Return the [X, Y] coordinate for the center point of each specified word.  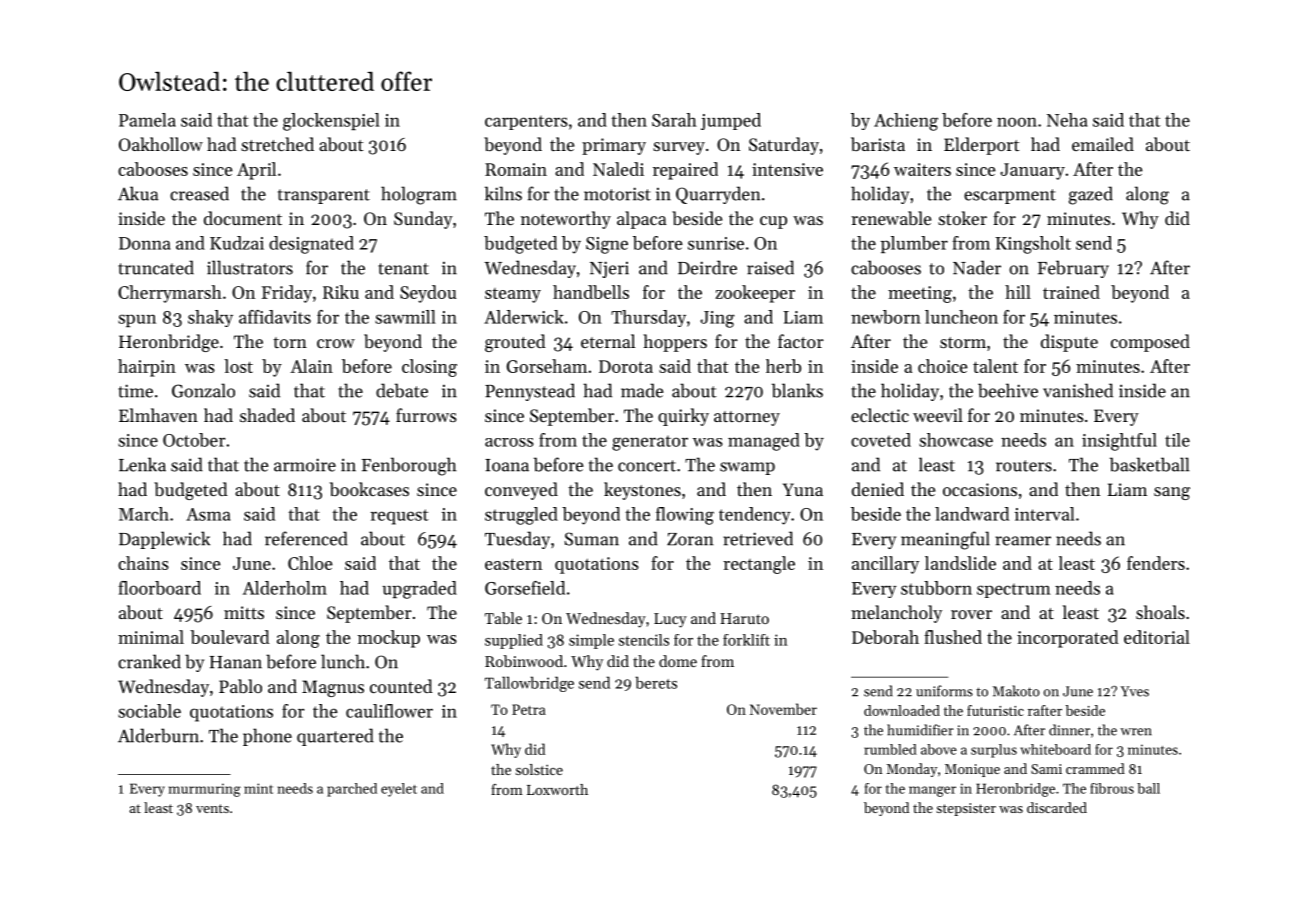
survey [679, 148]
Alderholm [285, 588]
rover [971, 614]
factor [801, 341]
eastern [513, 564]
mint [258, 788]
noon [1017, 122]
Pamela [147, 120]
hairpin [147, 368]
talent [995, 366]
